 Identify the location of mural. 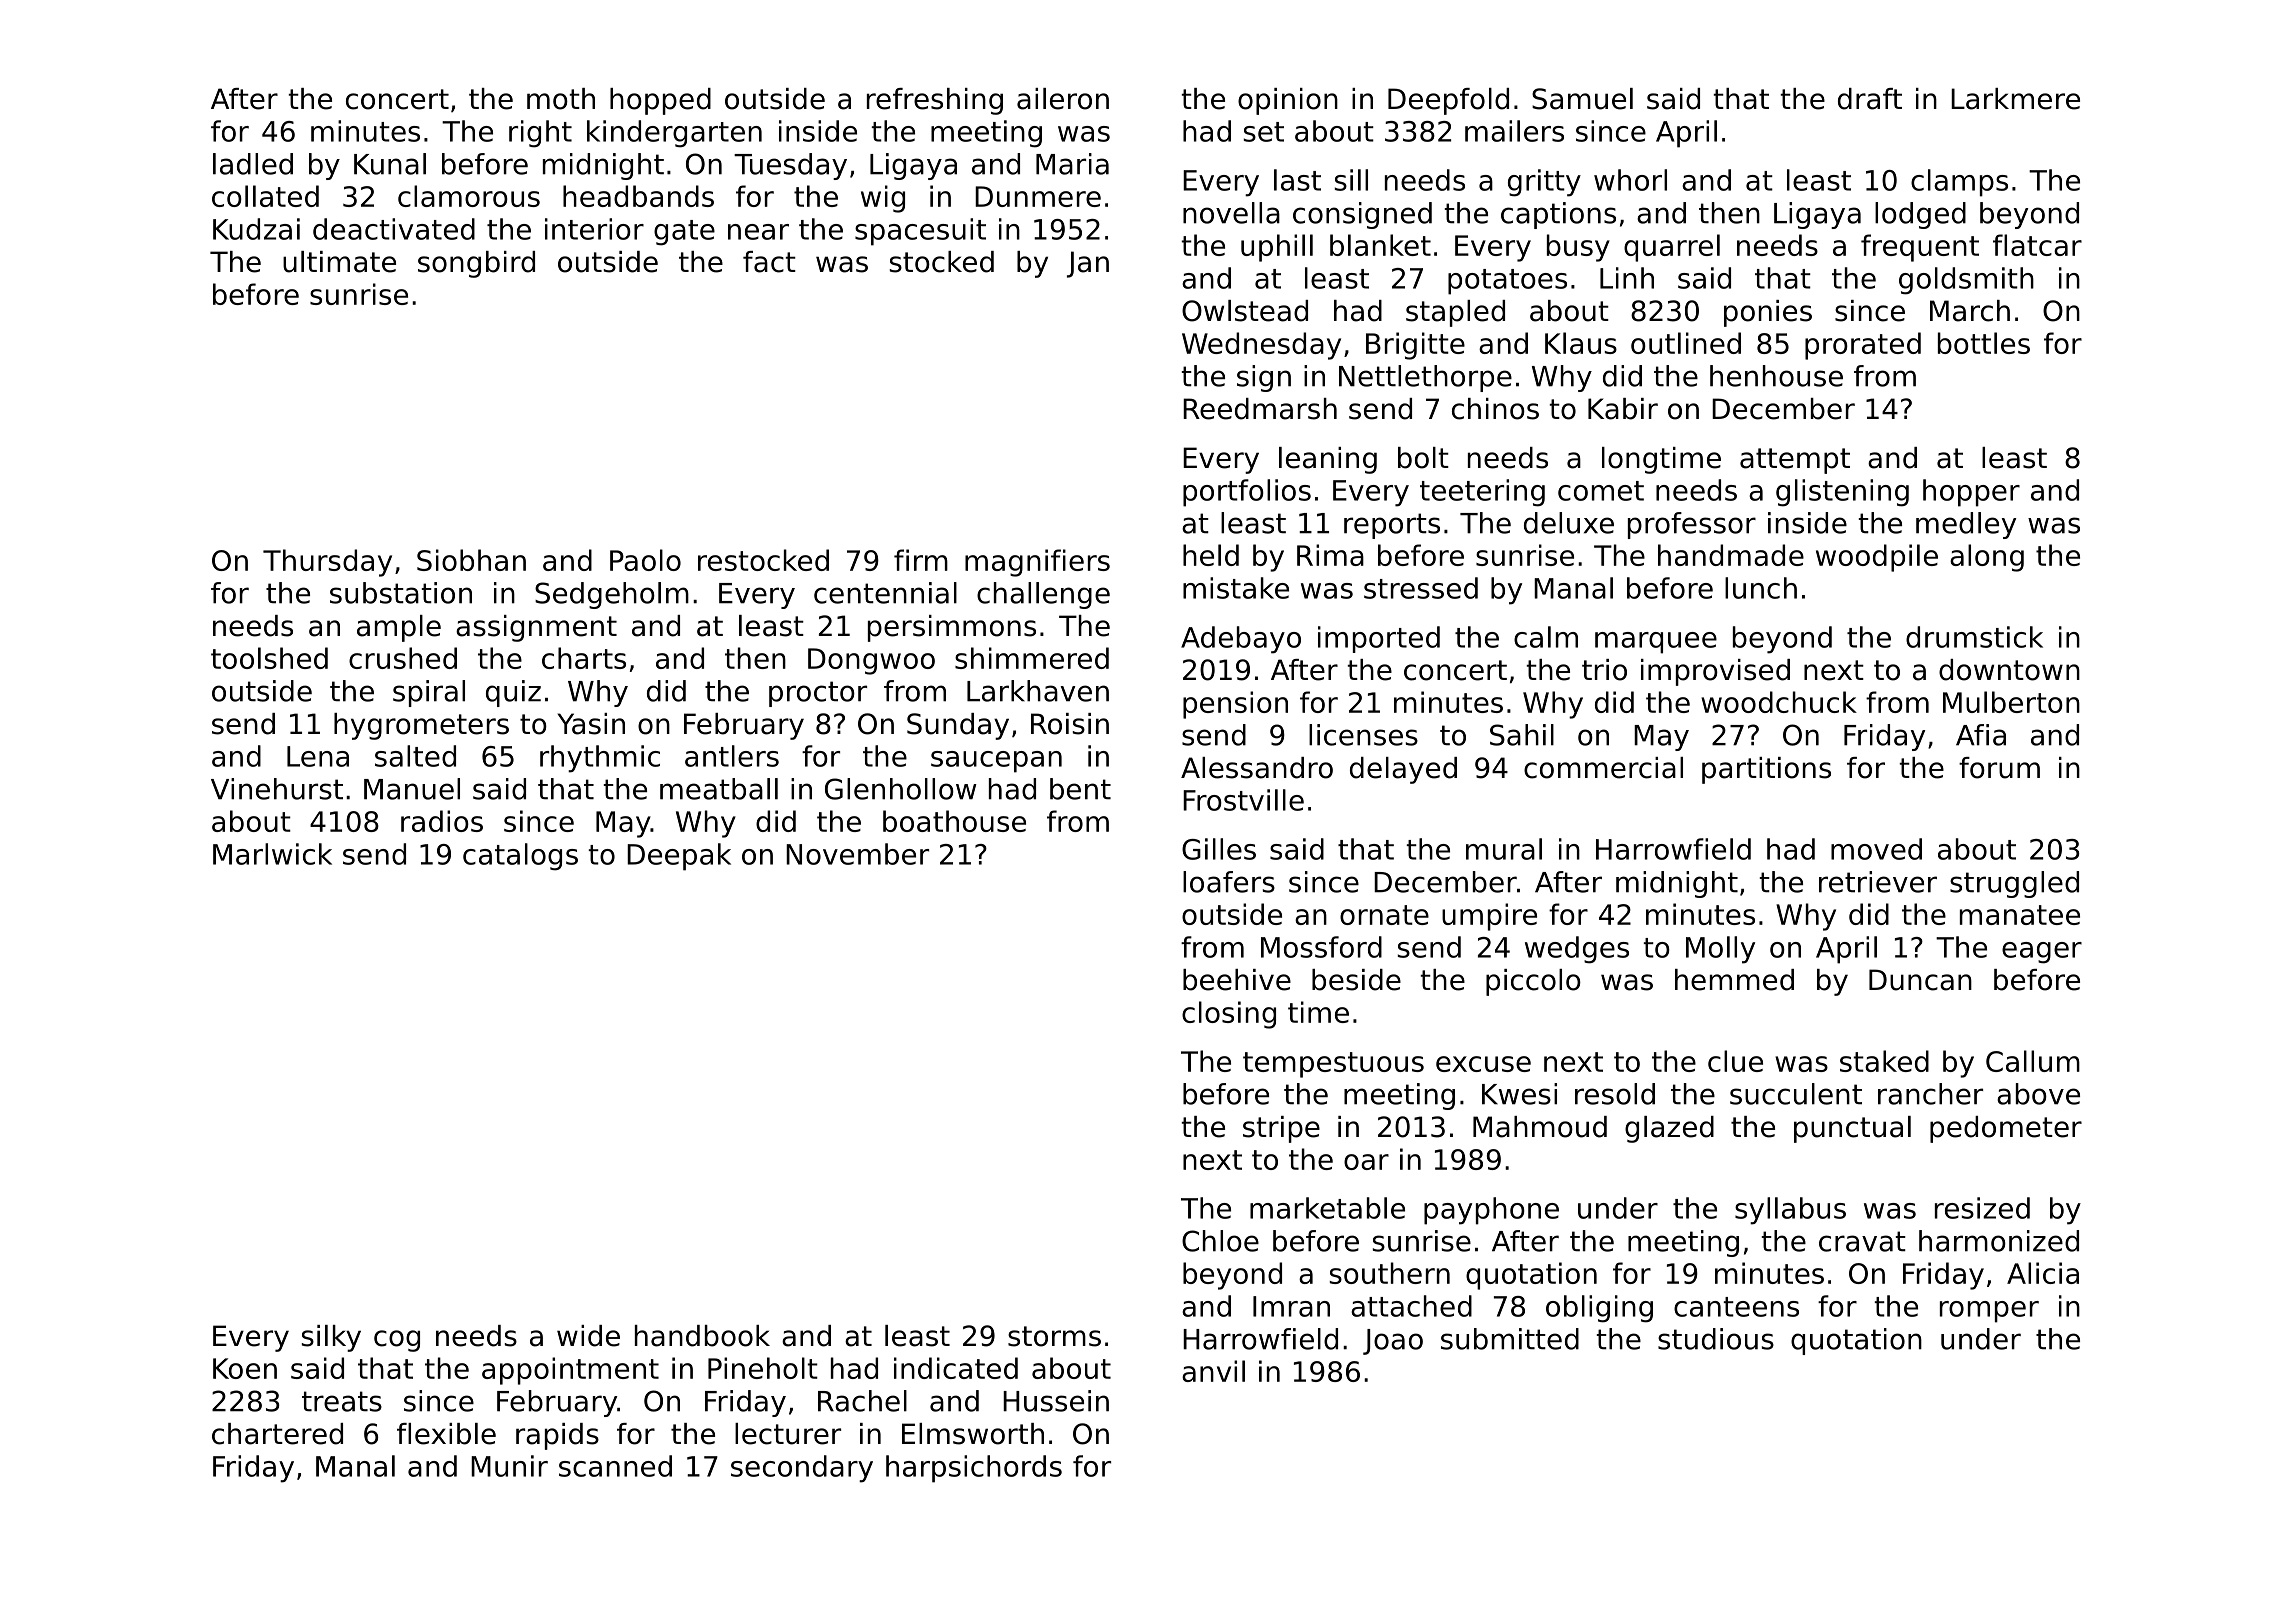
(1504, 849).
